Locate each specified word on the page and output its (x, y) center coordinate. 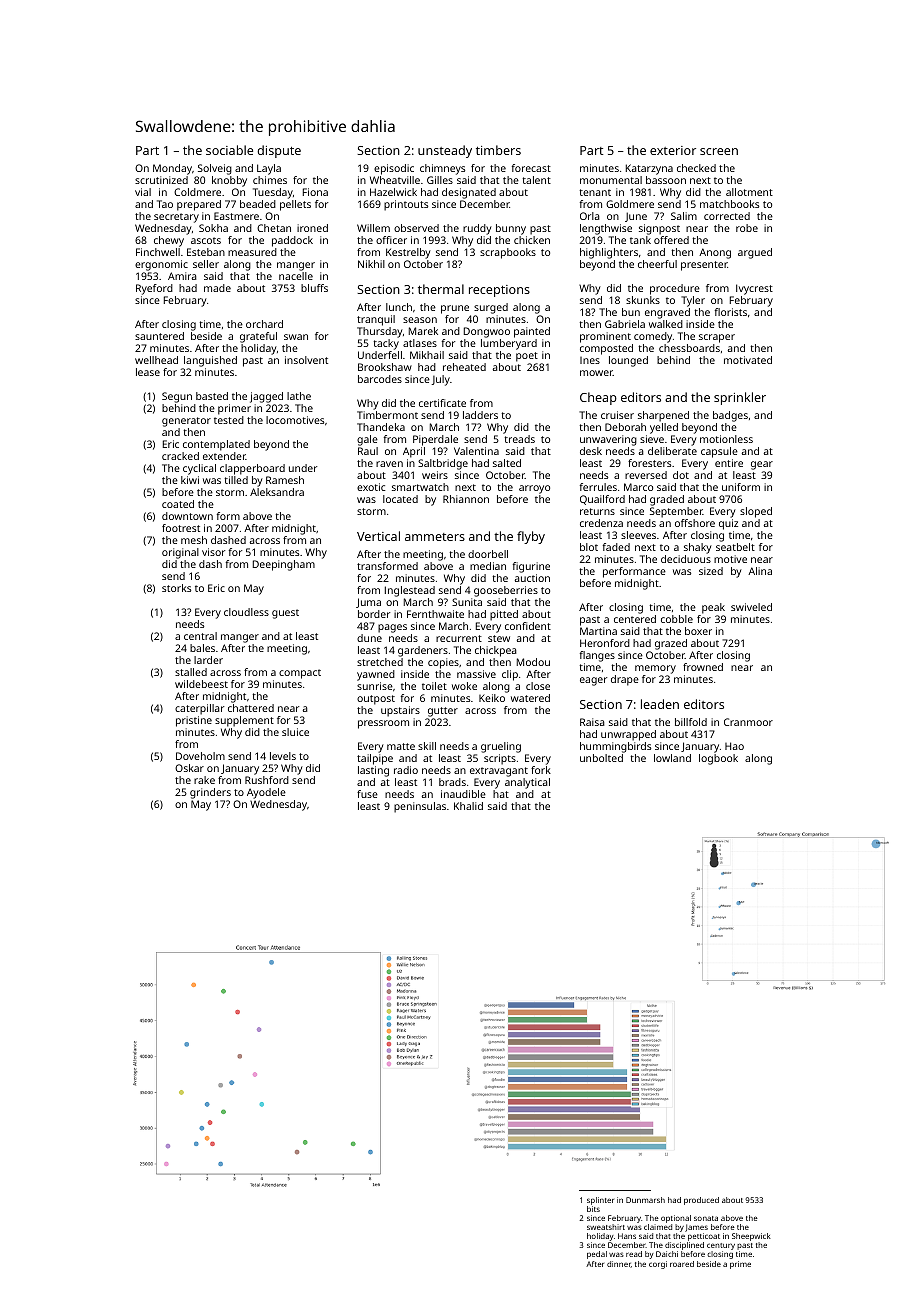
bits (593, 1209)
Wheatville (395, 180)
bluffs (314, 288)
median (488, 566)
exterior (673, 150)
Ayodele (266, 793)
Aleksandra (277, 492)
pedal (597, 1255)
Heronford (605, 643)
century (721, 1246)
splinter (600, 1201)
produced (701, 1201)
